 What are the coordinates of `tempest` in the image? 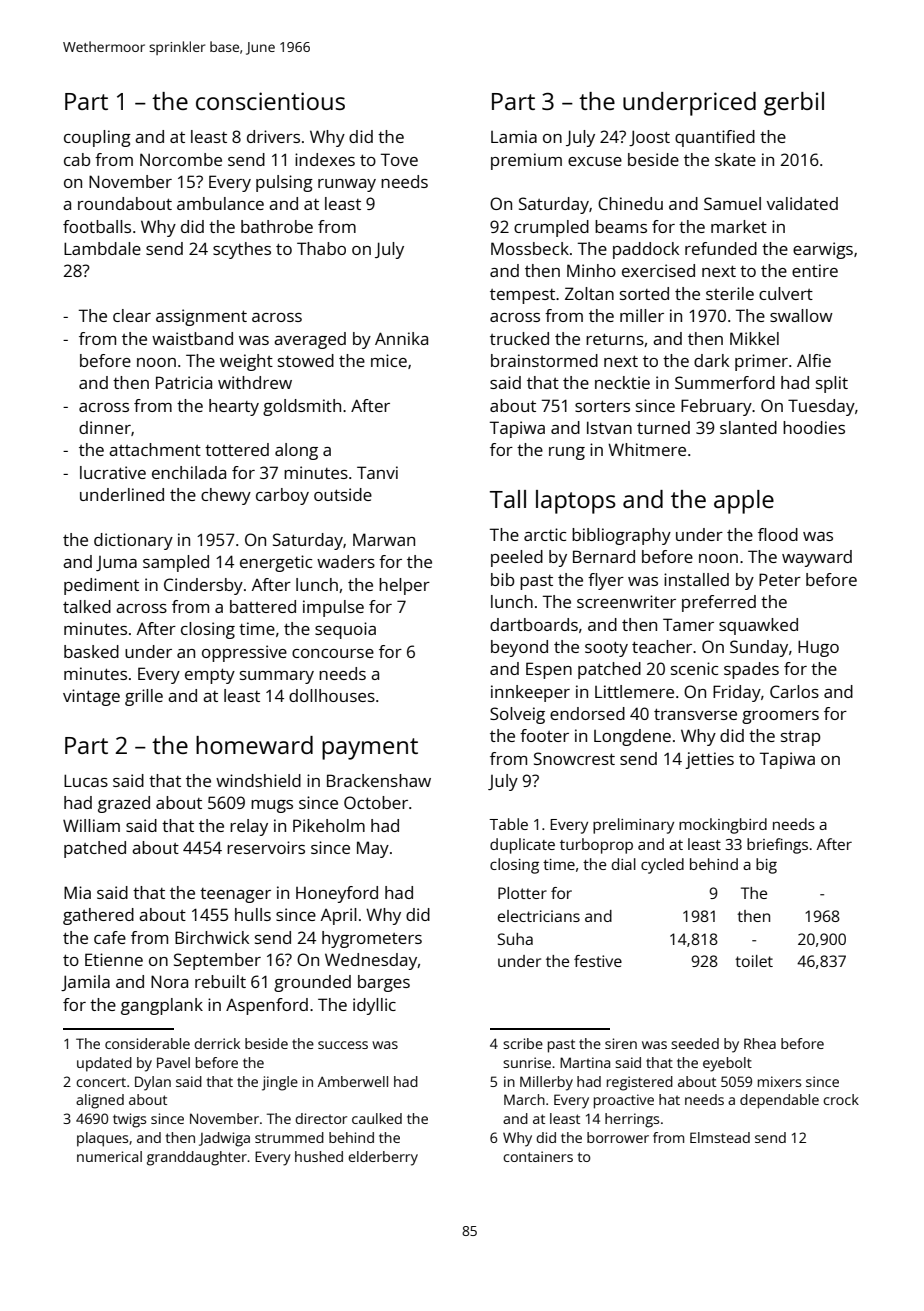 It's located at (522, 296).
